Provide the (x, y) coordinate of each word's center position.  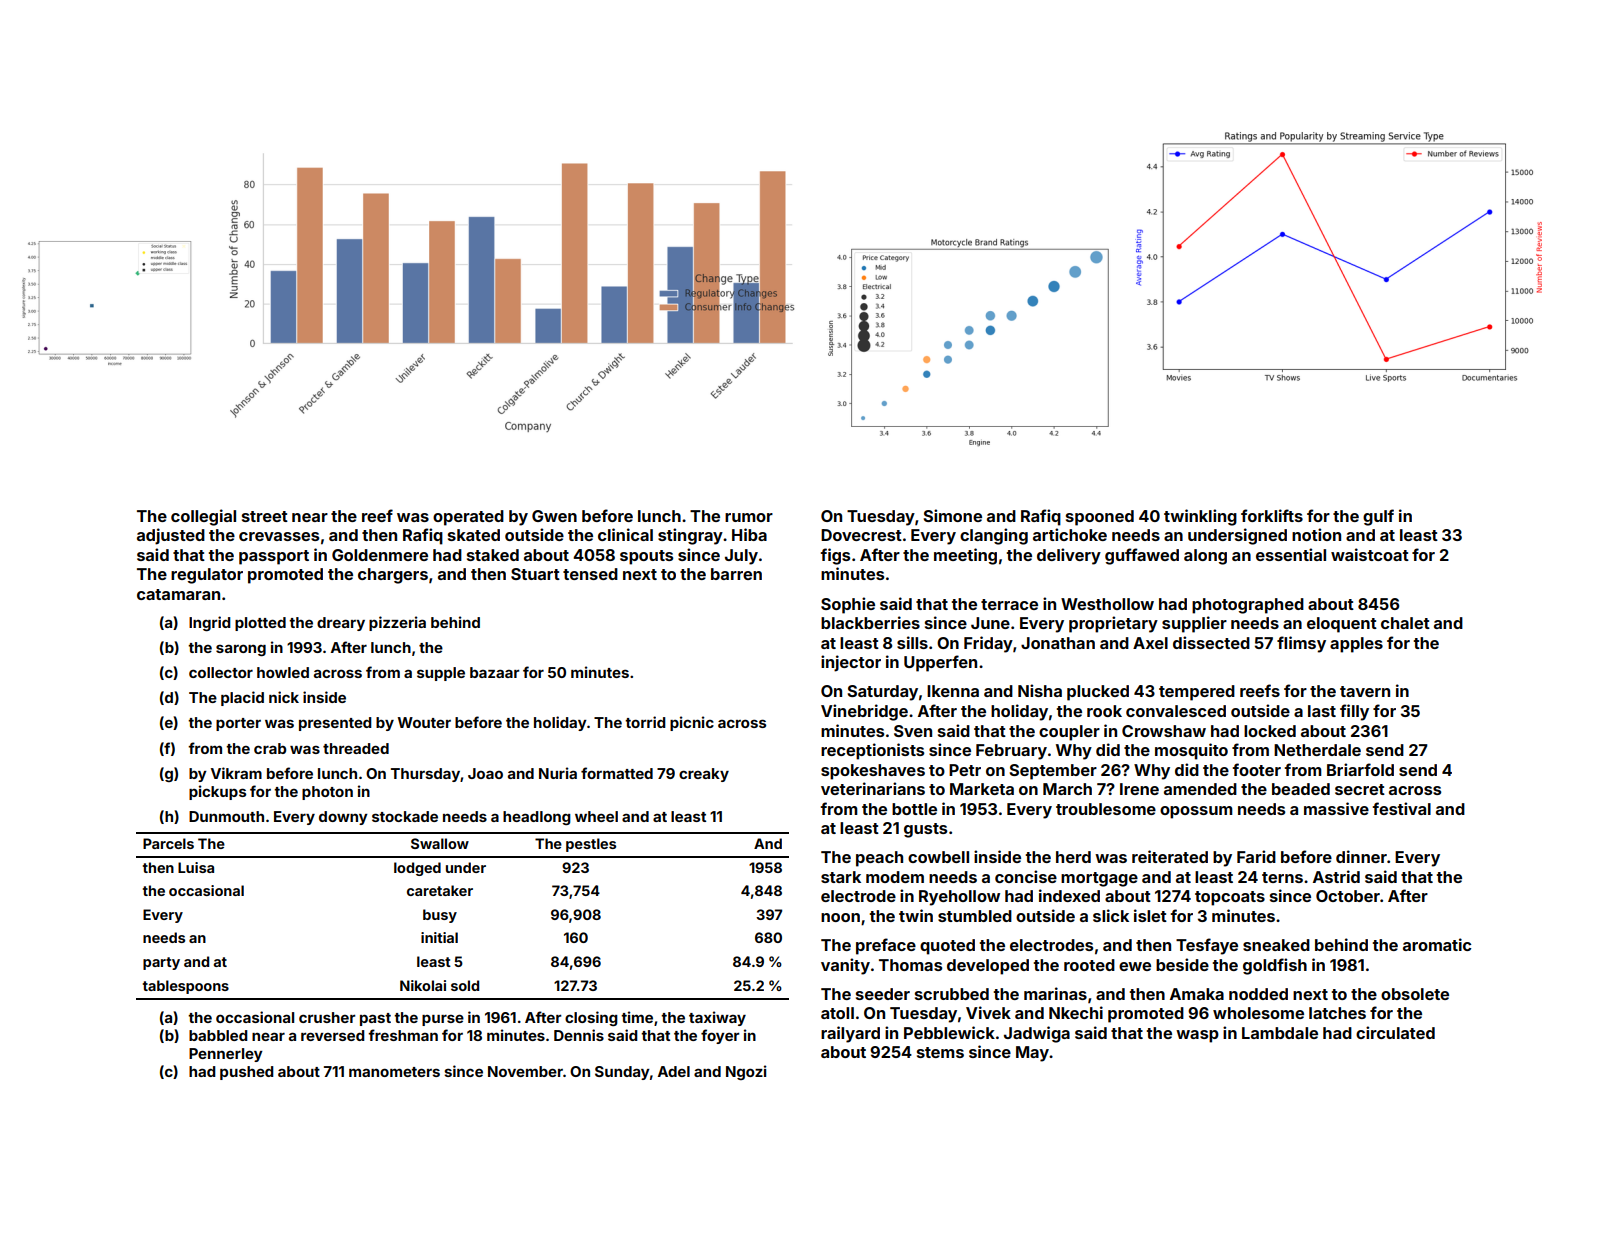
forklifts (1272, 515)
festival (1402, 808)
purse (443, 1020)
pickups (217, 792)
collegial (203, 517)
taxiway (717, 1018)
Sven (913, 731)
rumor (749, 517)
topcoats (1230, 898)
